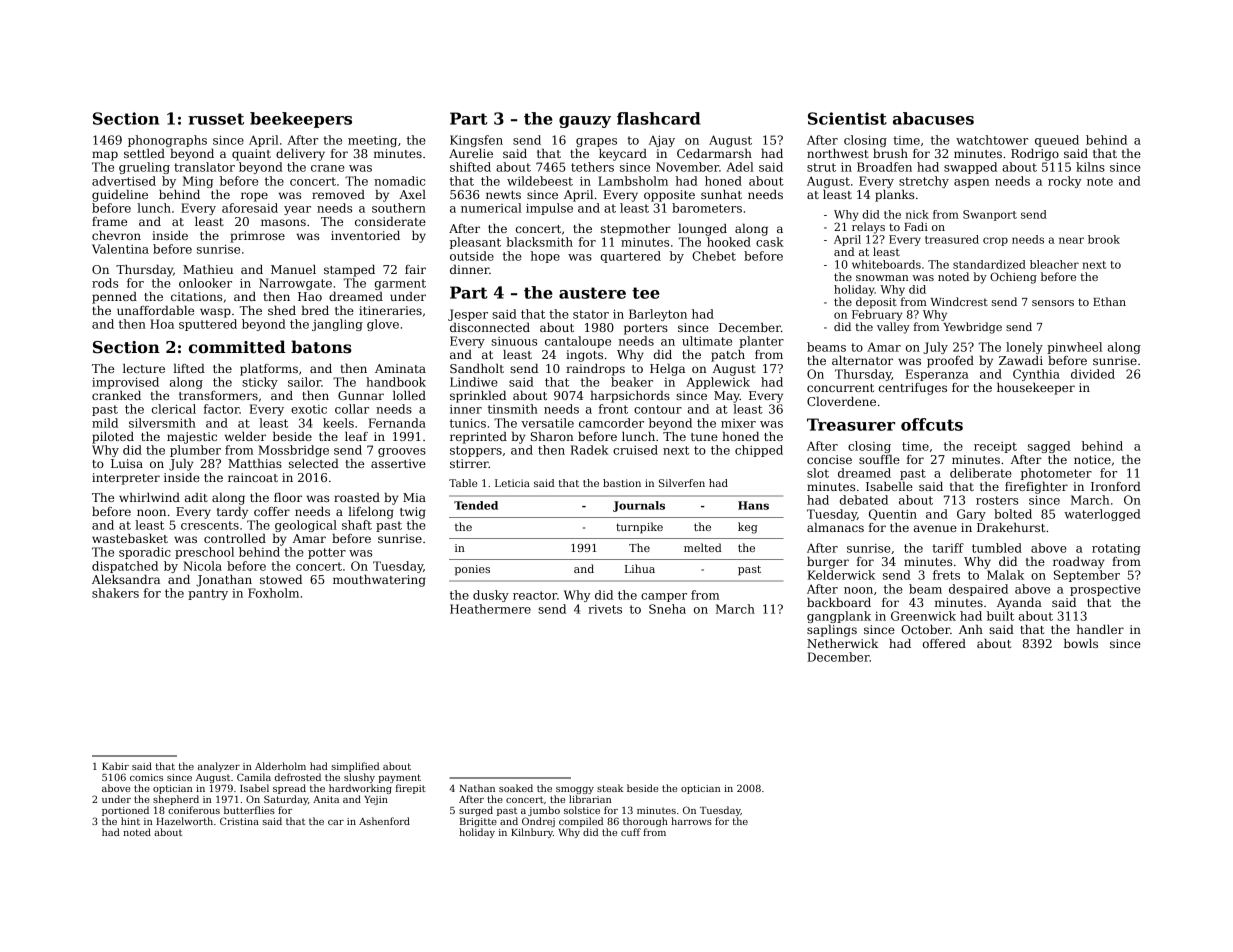  What do you see at coordinates (130, 821) in the screenshot?
I see `hint` at bounding box center [130, 821].
